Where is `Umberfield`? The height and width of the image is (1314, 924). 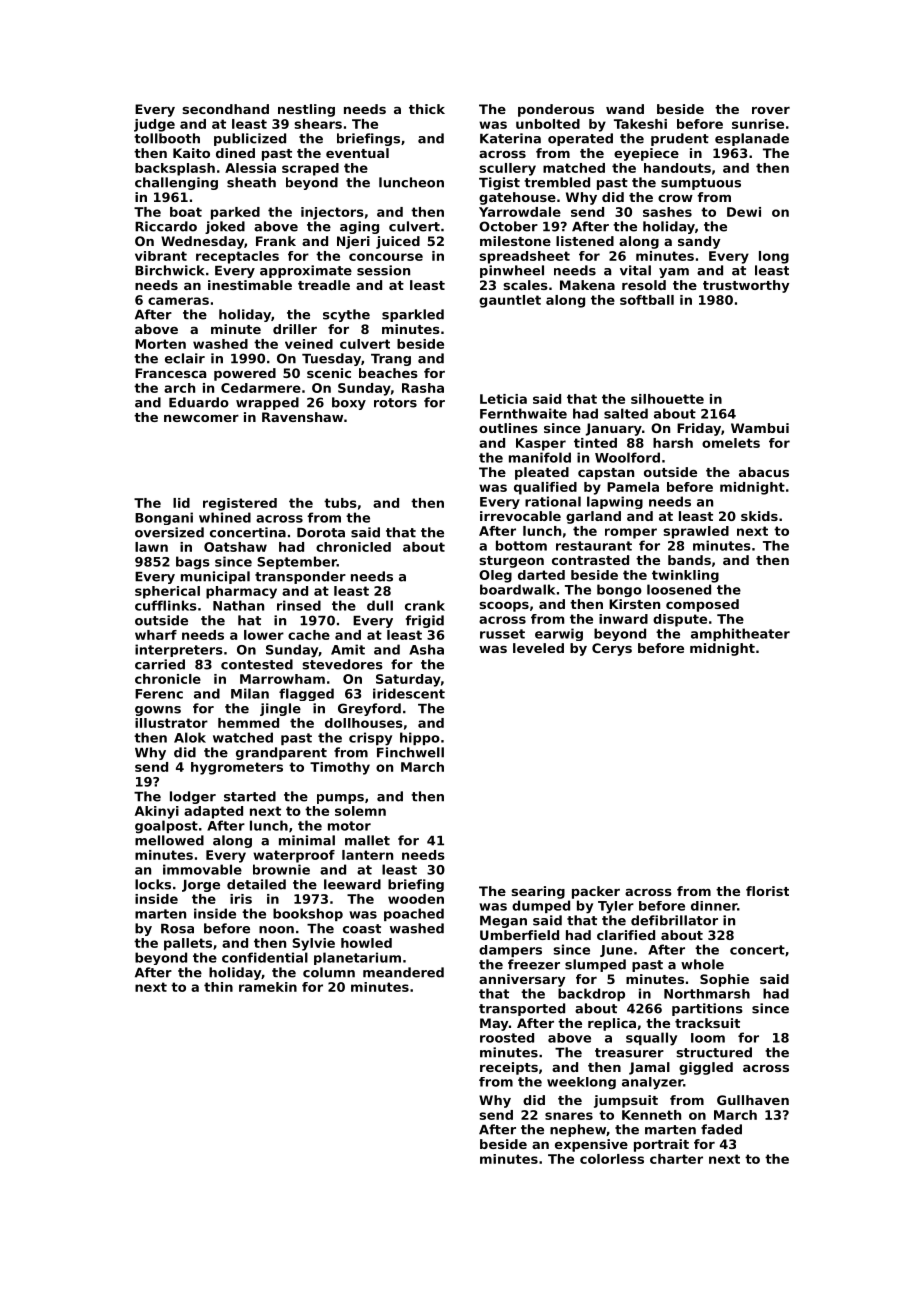 Umberfield is located at coordinates (519, 935).
